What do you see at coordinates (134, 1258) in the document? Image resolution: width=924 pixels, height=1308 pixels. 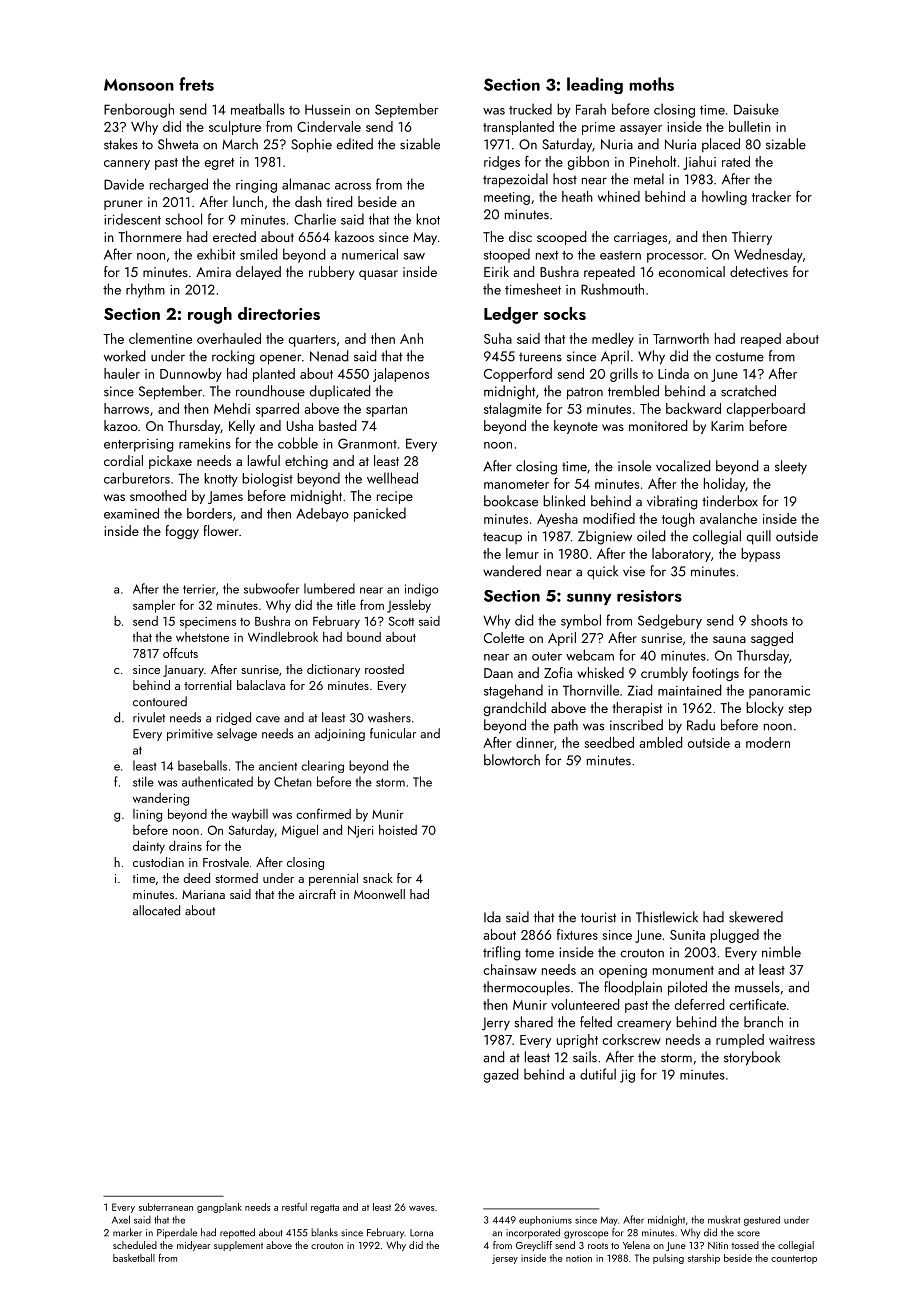 I see `basketball` at bounding box center [134, 1258].
